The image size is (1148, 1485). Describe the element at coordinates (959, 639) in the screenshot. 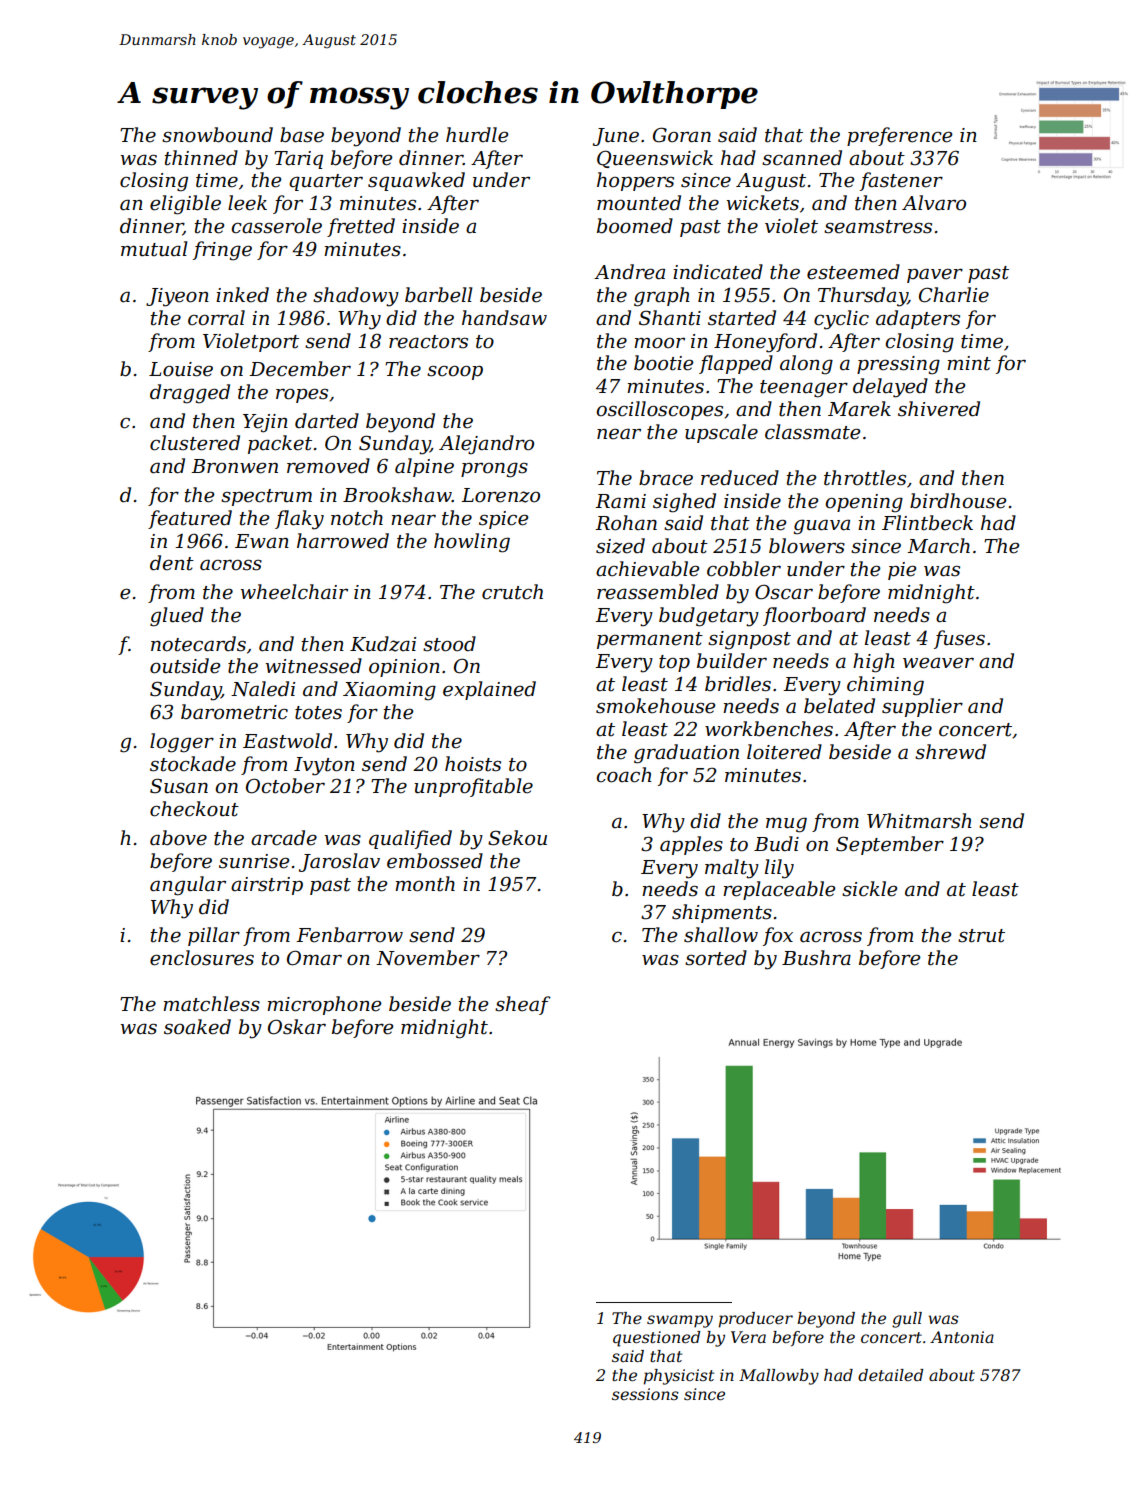

I see `fuses` at that location.
